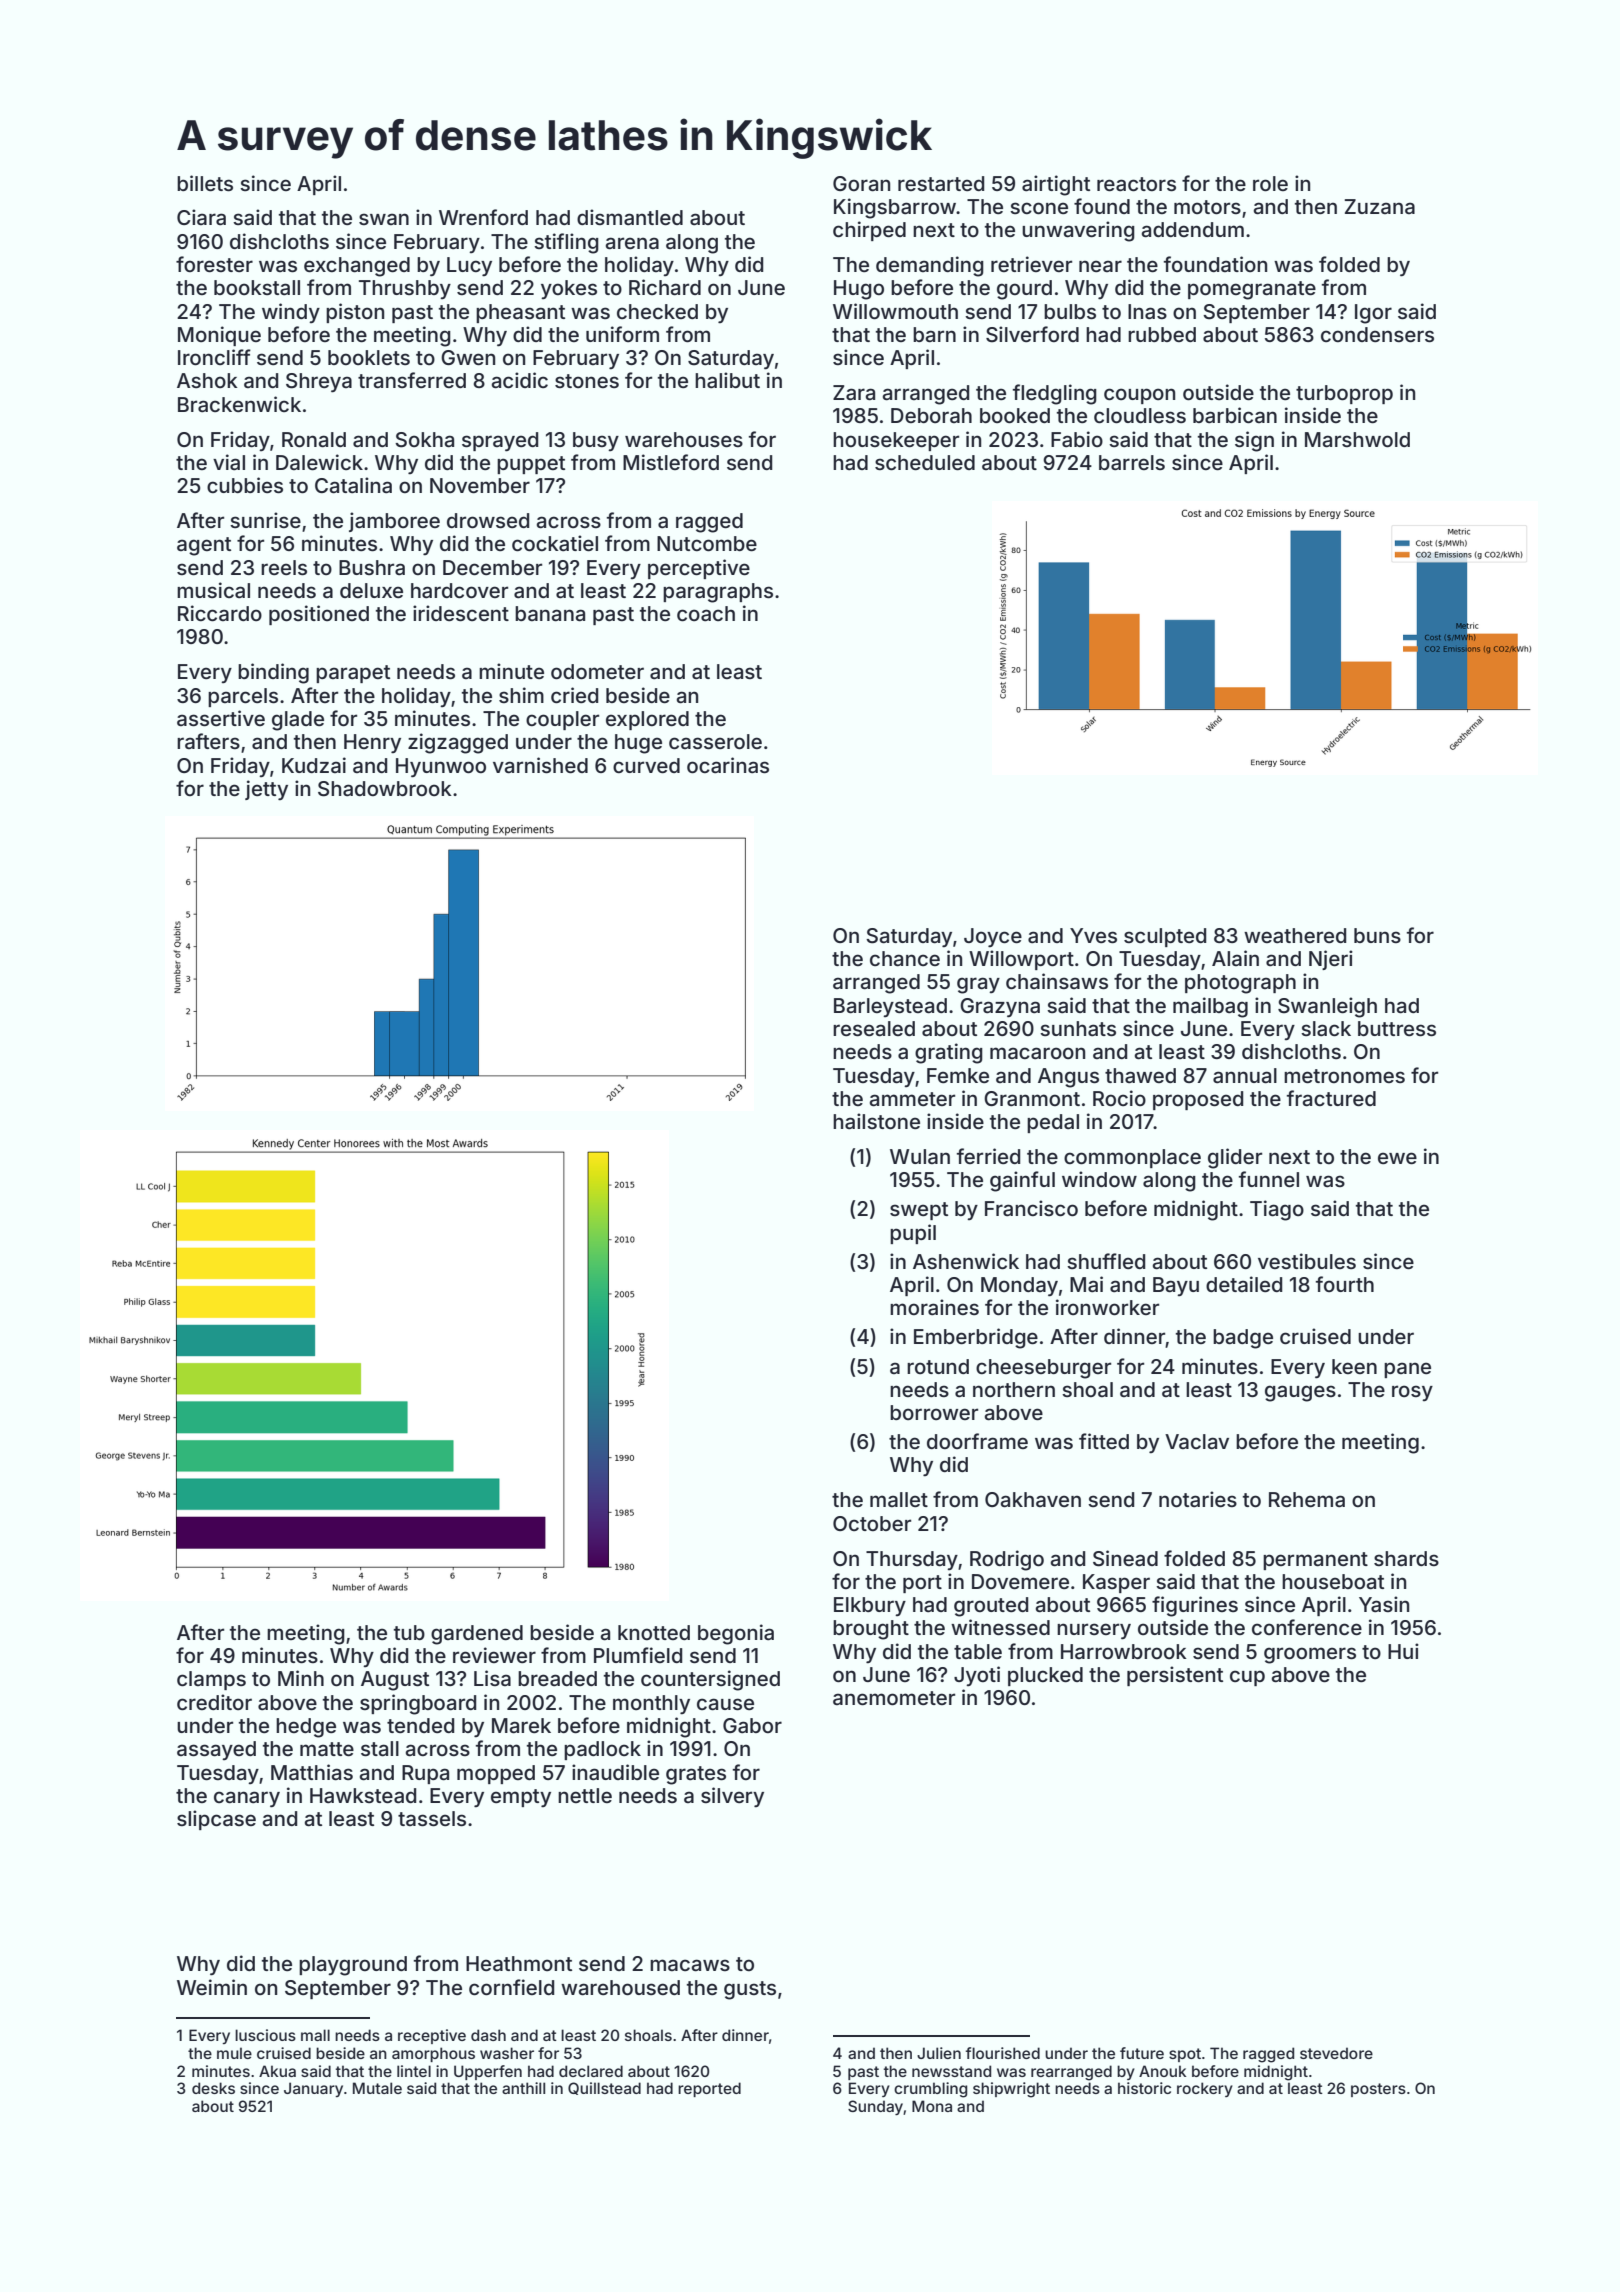  What do you see at coordinates (409, 1632) in the screenshot?
I see `tub` at bounding box center [409, 1632].
